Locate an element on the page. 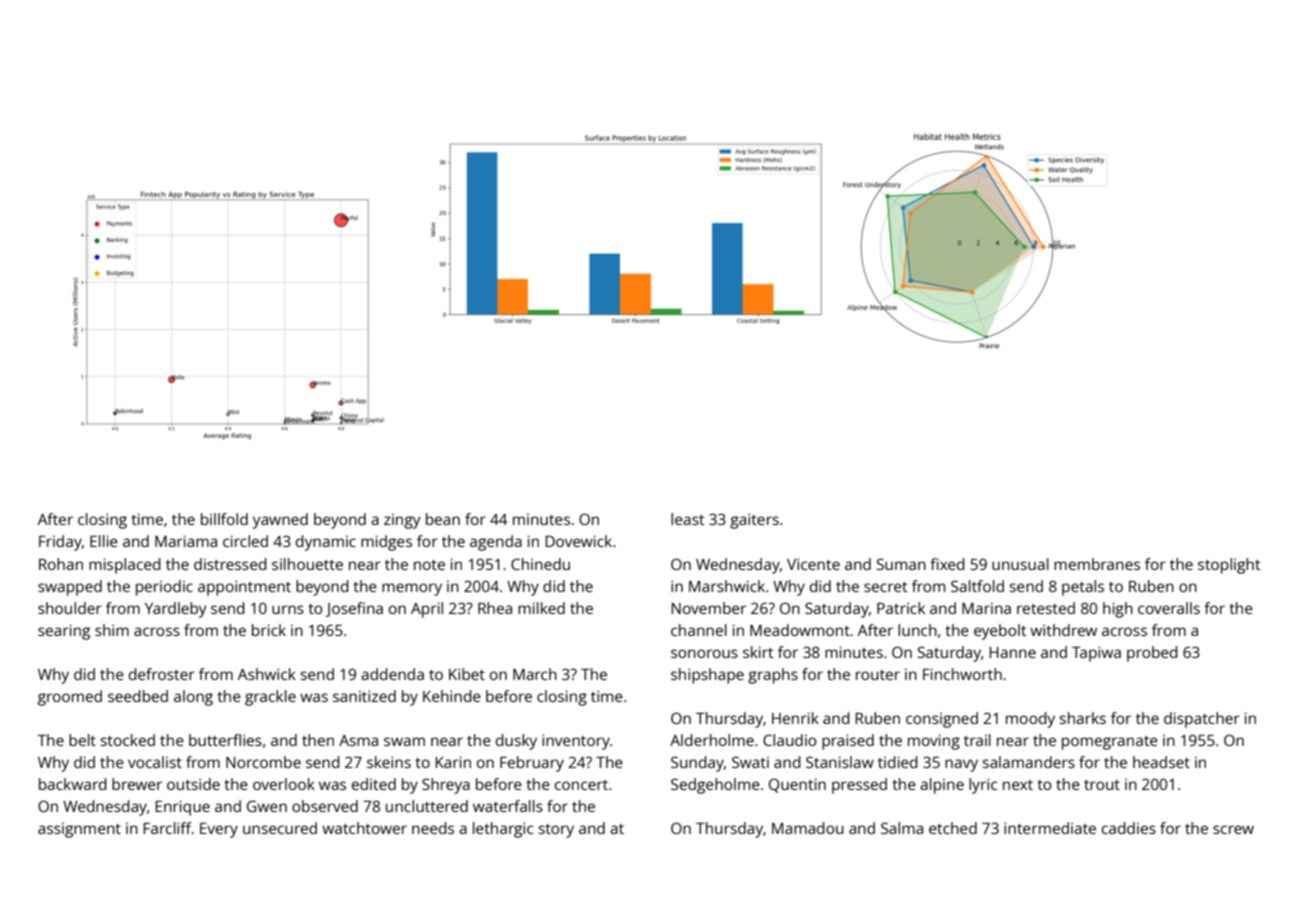 This document has height=924, width=1308. least is located at coordinates (688, 519).
